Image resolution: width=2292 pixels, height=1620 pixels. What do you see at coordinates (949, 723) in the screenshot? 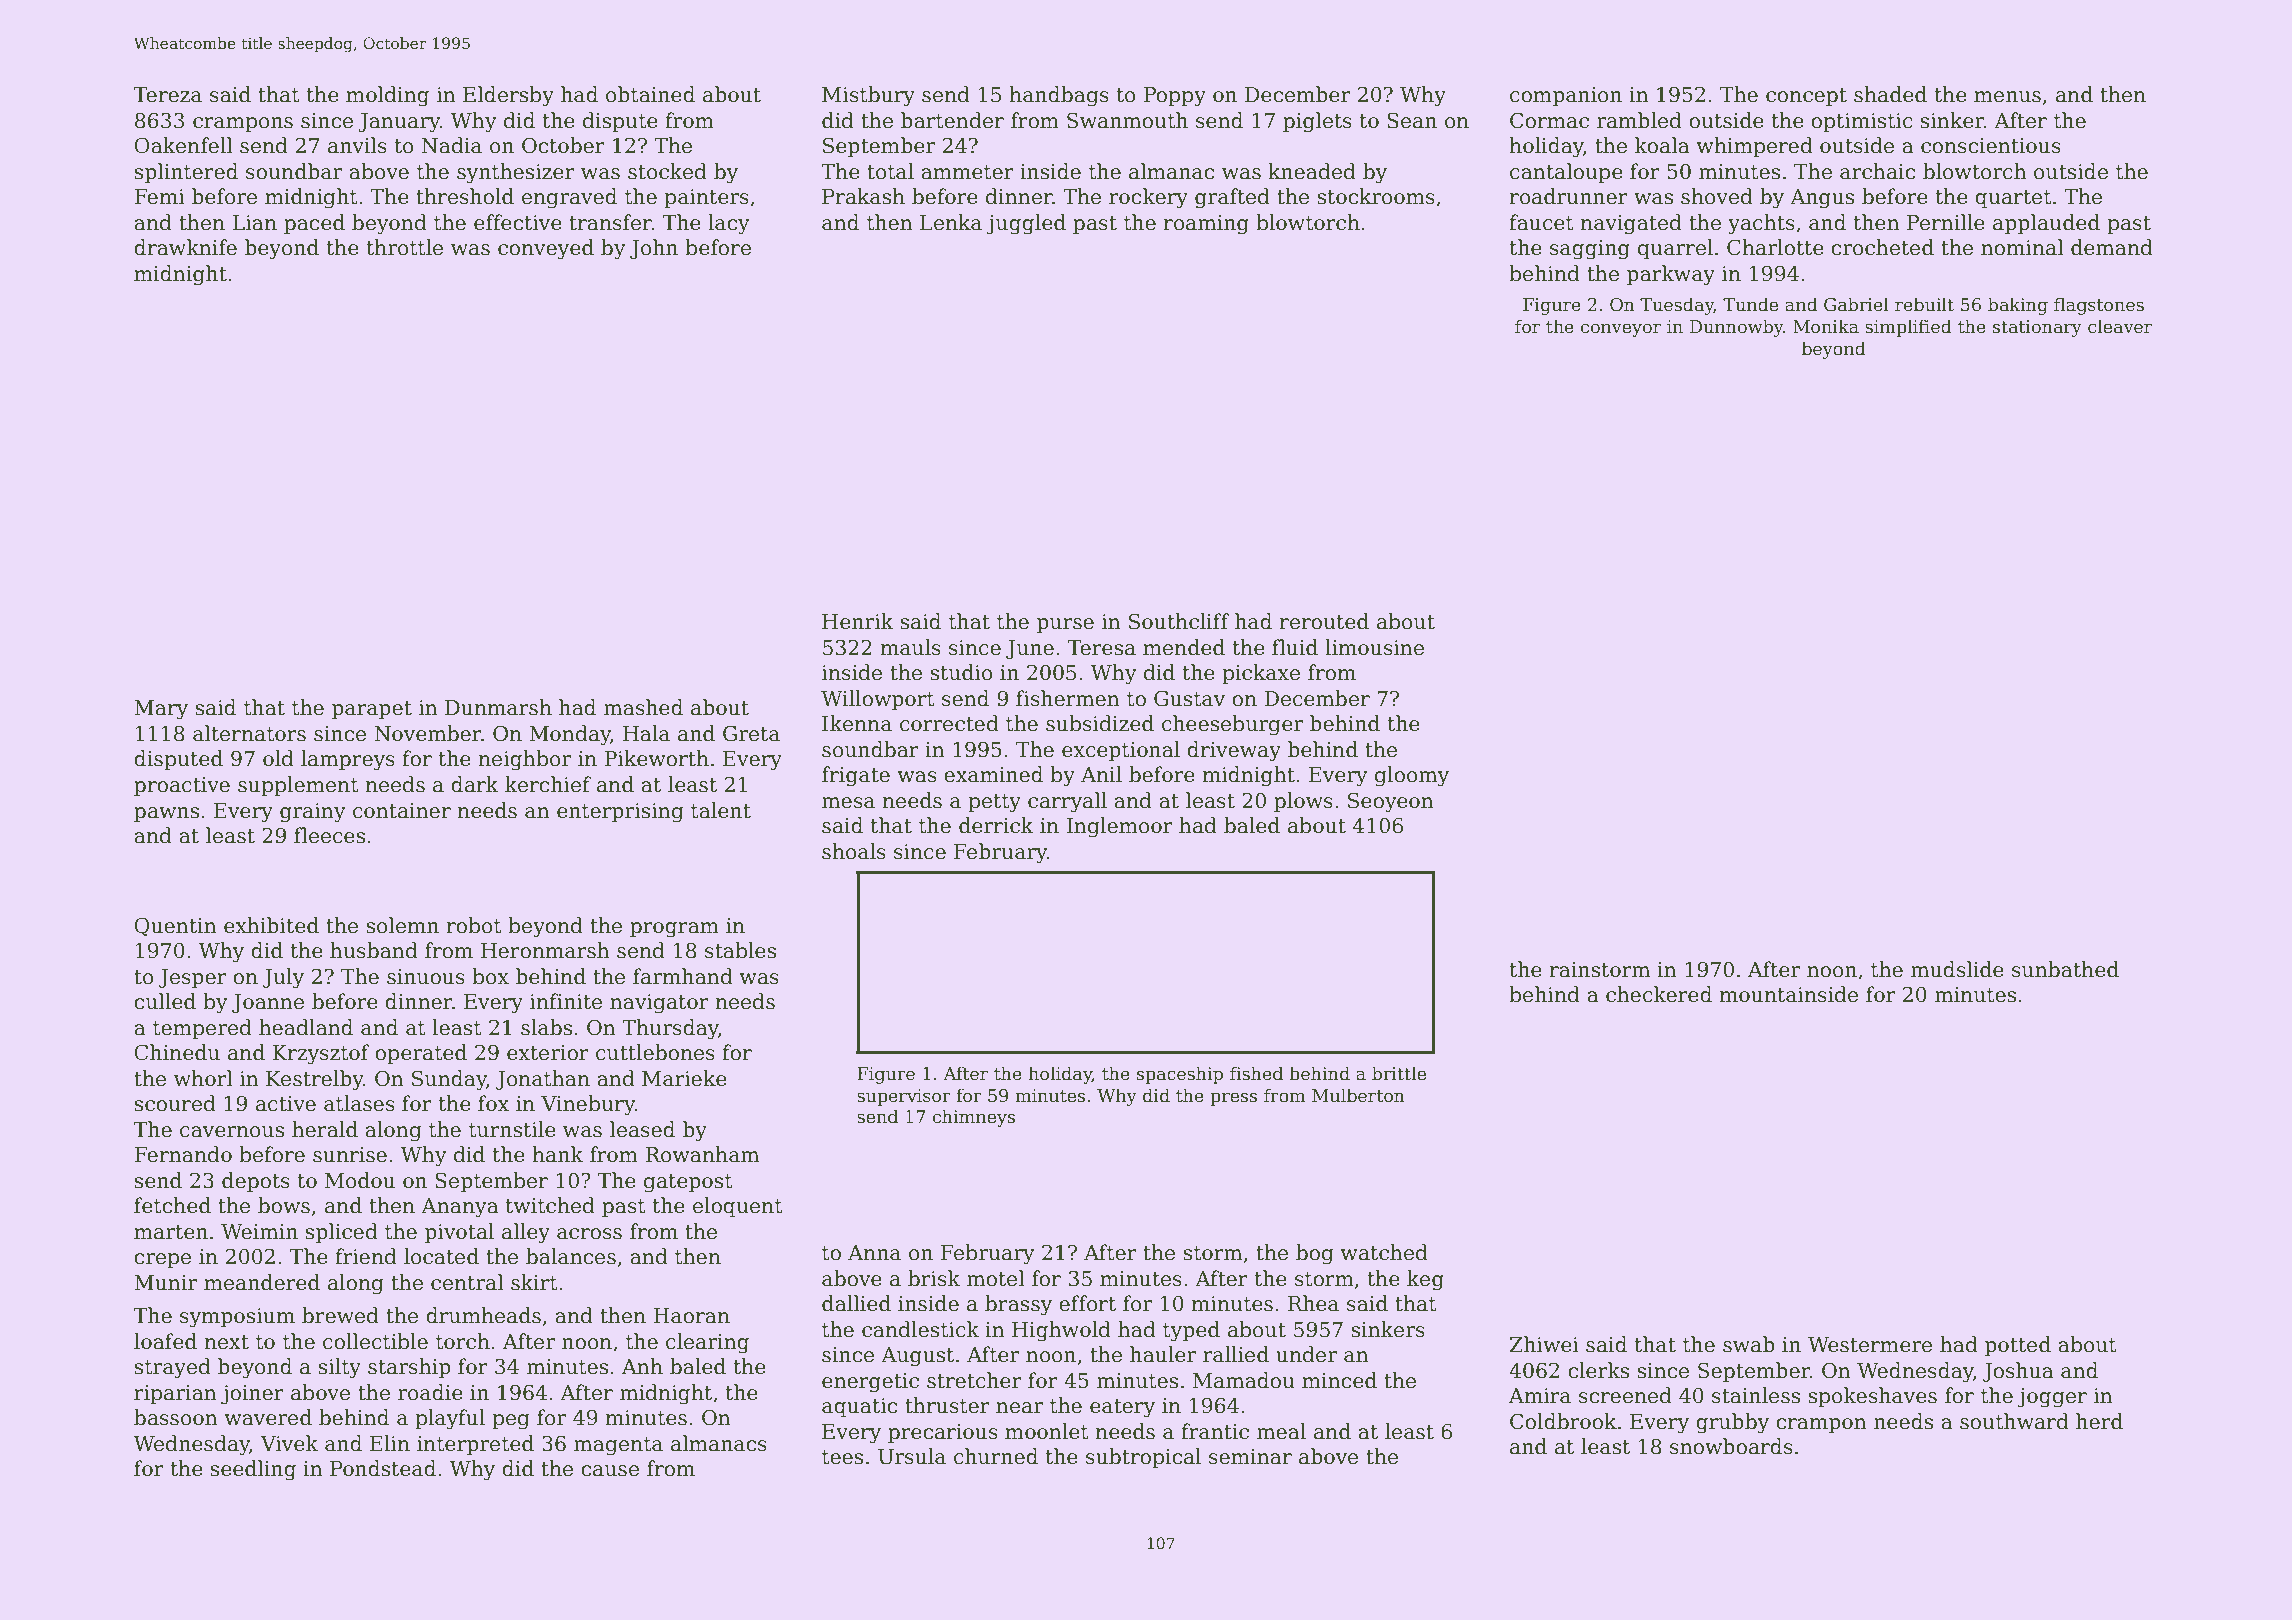
I see `corrected` at bounding box center [949, 723].
